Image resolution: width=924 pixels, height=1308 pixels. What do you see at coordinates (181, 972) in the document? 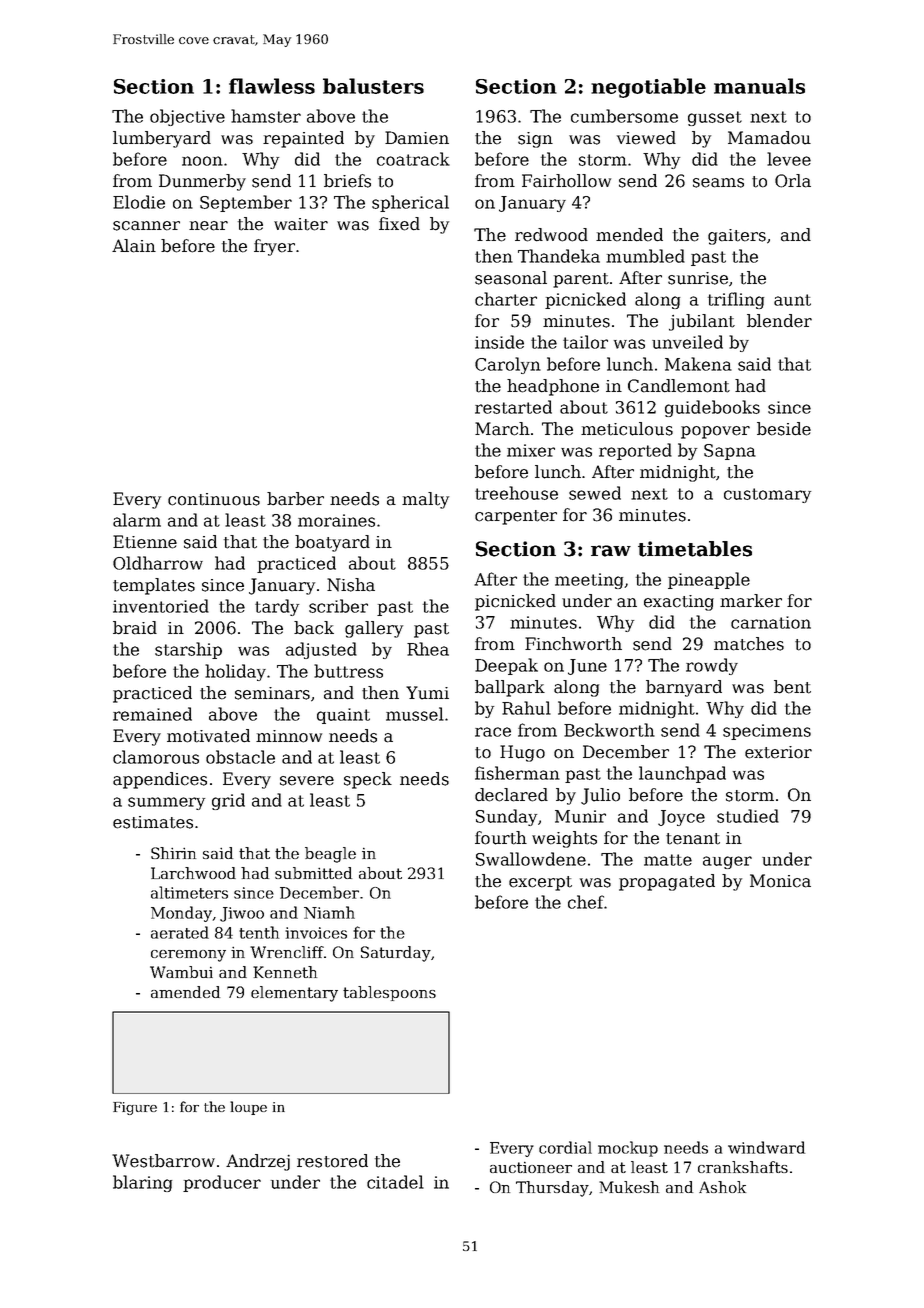
I see `Wambui` at bounding box center [181, 972].
